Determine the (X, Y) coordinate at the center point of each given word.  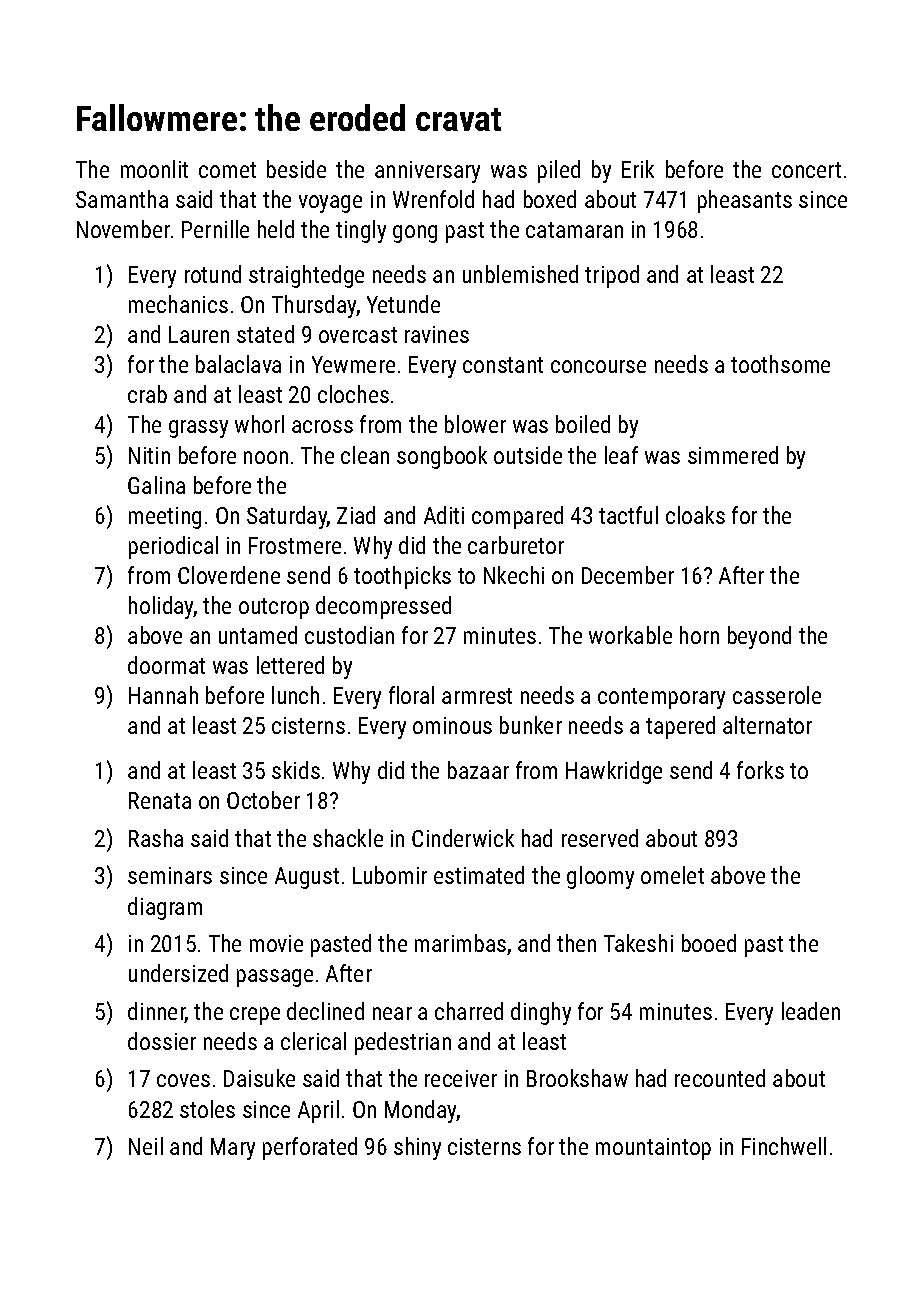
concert (806, 170)
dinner (156, 1012)
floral (411, 695)
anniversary (427, 172)
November (123, 229)
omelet (672, 875)
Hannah (163, 695)
